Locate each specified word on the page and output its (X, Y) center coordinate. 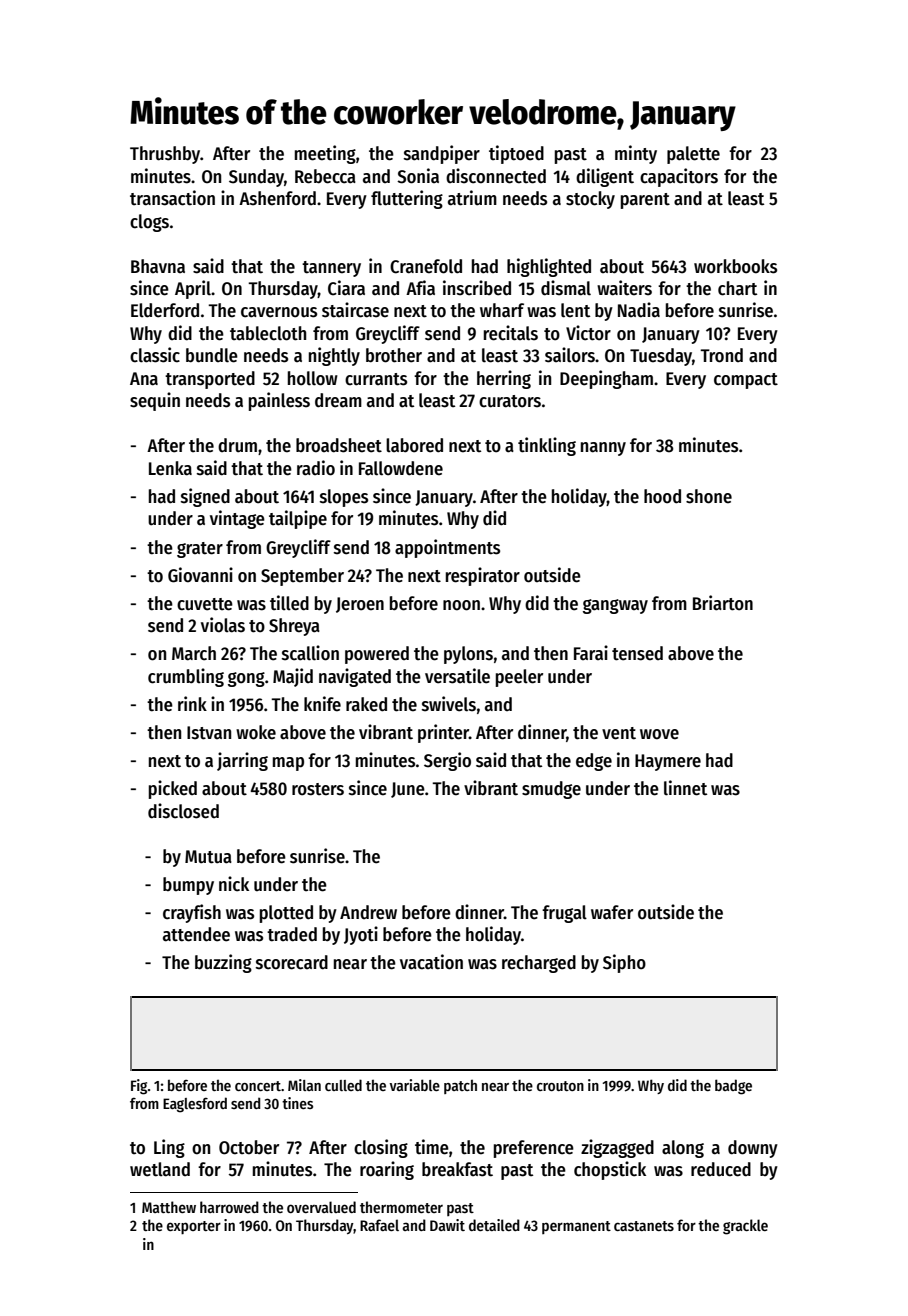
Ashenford (277, 198)
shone (709, 496)
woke (256, 732)
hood (662, 496)
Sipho (624, 963)
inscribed (477, 288)
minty (636, 154)
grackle (745, 1227)
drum (237, 445)
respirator (483, 576)
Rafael (379, 1225)
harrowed (229, 1207)
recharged (539, 964)
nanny (603, 449)
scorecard (292, 962)
